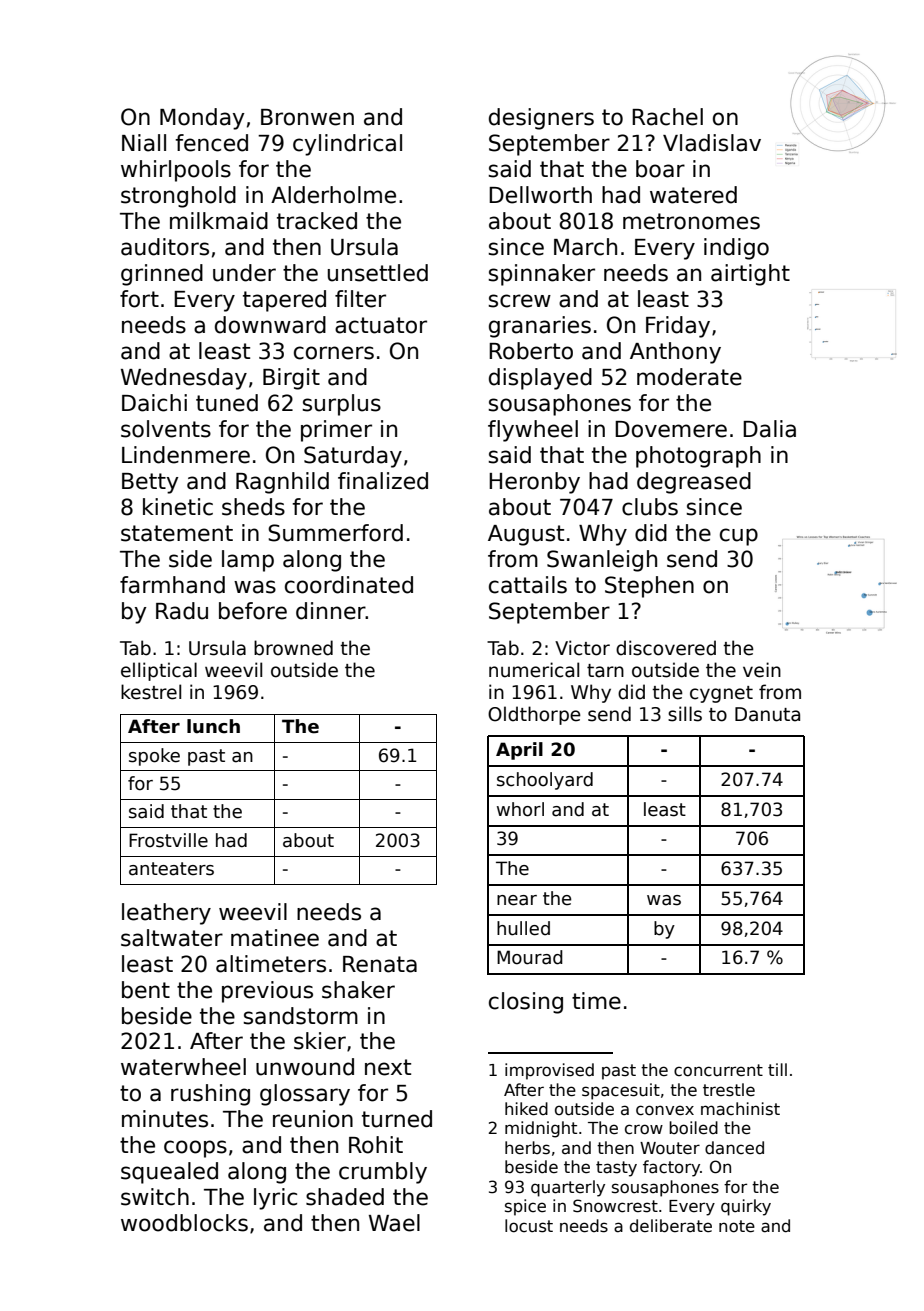 This document has width=924, height=1311. I want to click on clubs, so click(650, 507).
